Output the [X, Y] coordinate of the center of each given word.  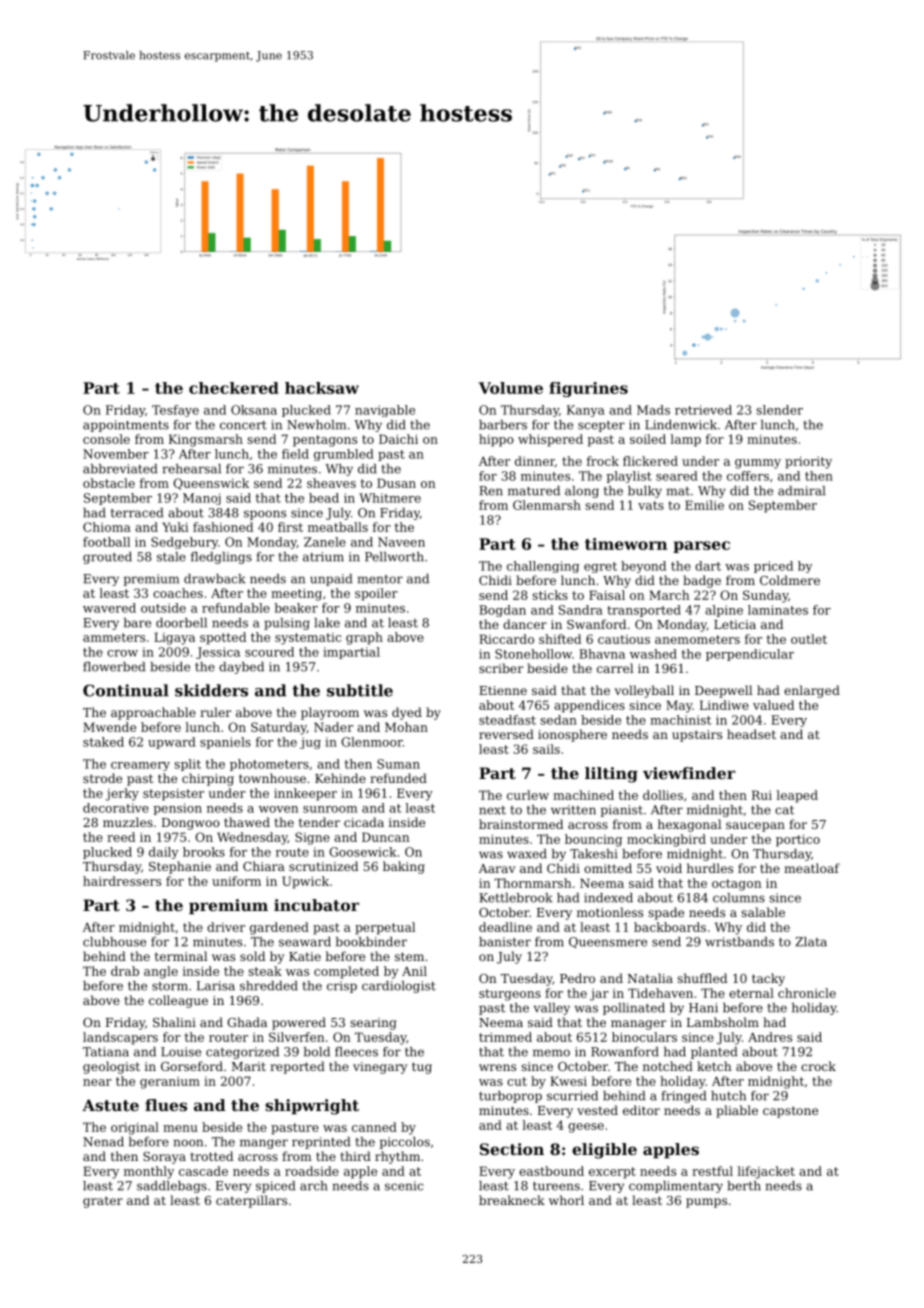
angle [161, 972]
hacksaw [322, 388]
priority [808, 462]
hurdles [710, 868]
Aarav [497, 868]
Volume [511, 388]
